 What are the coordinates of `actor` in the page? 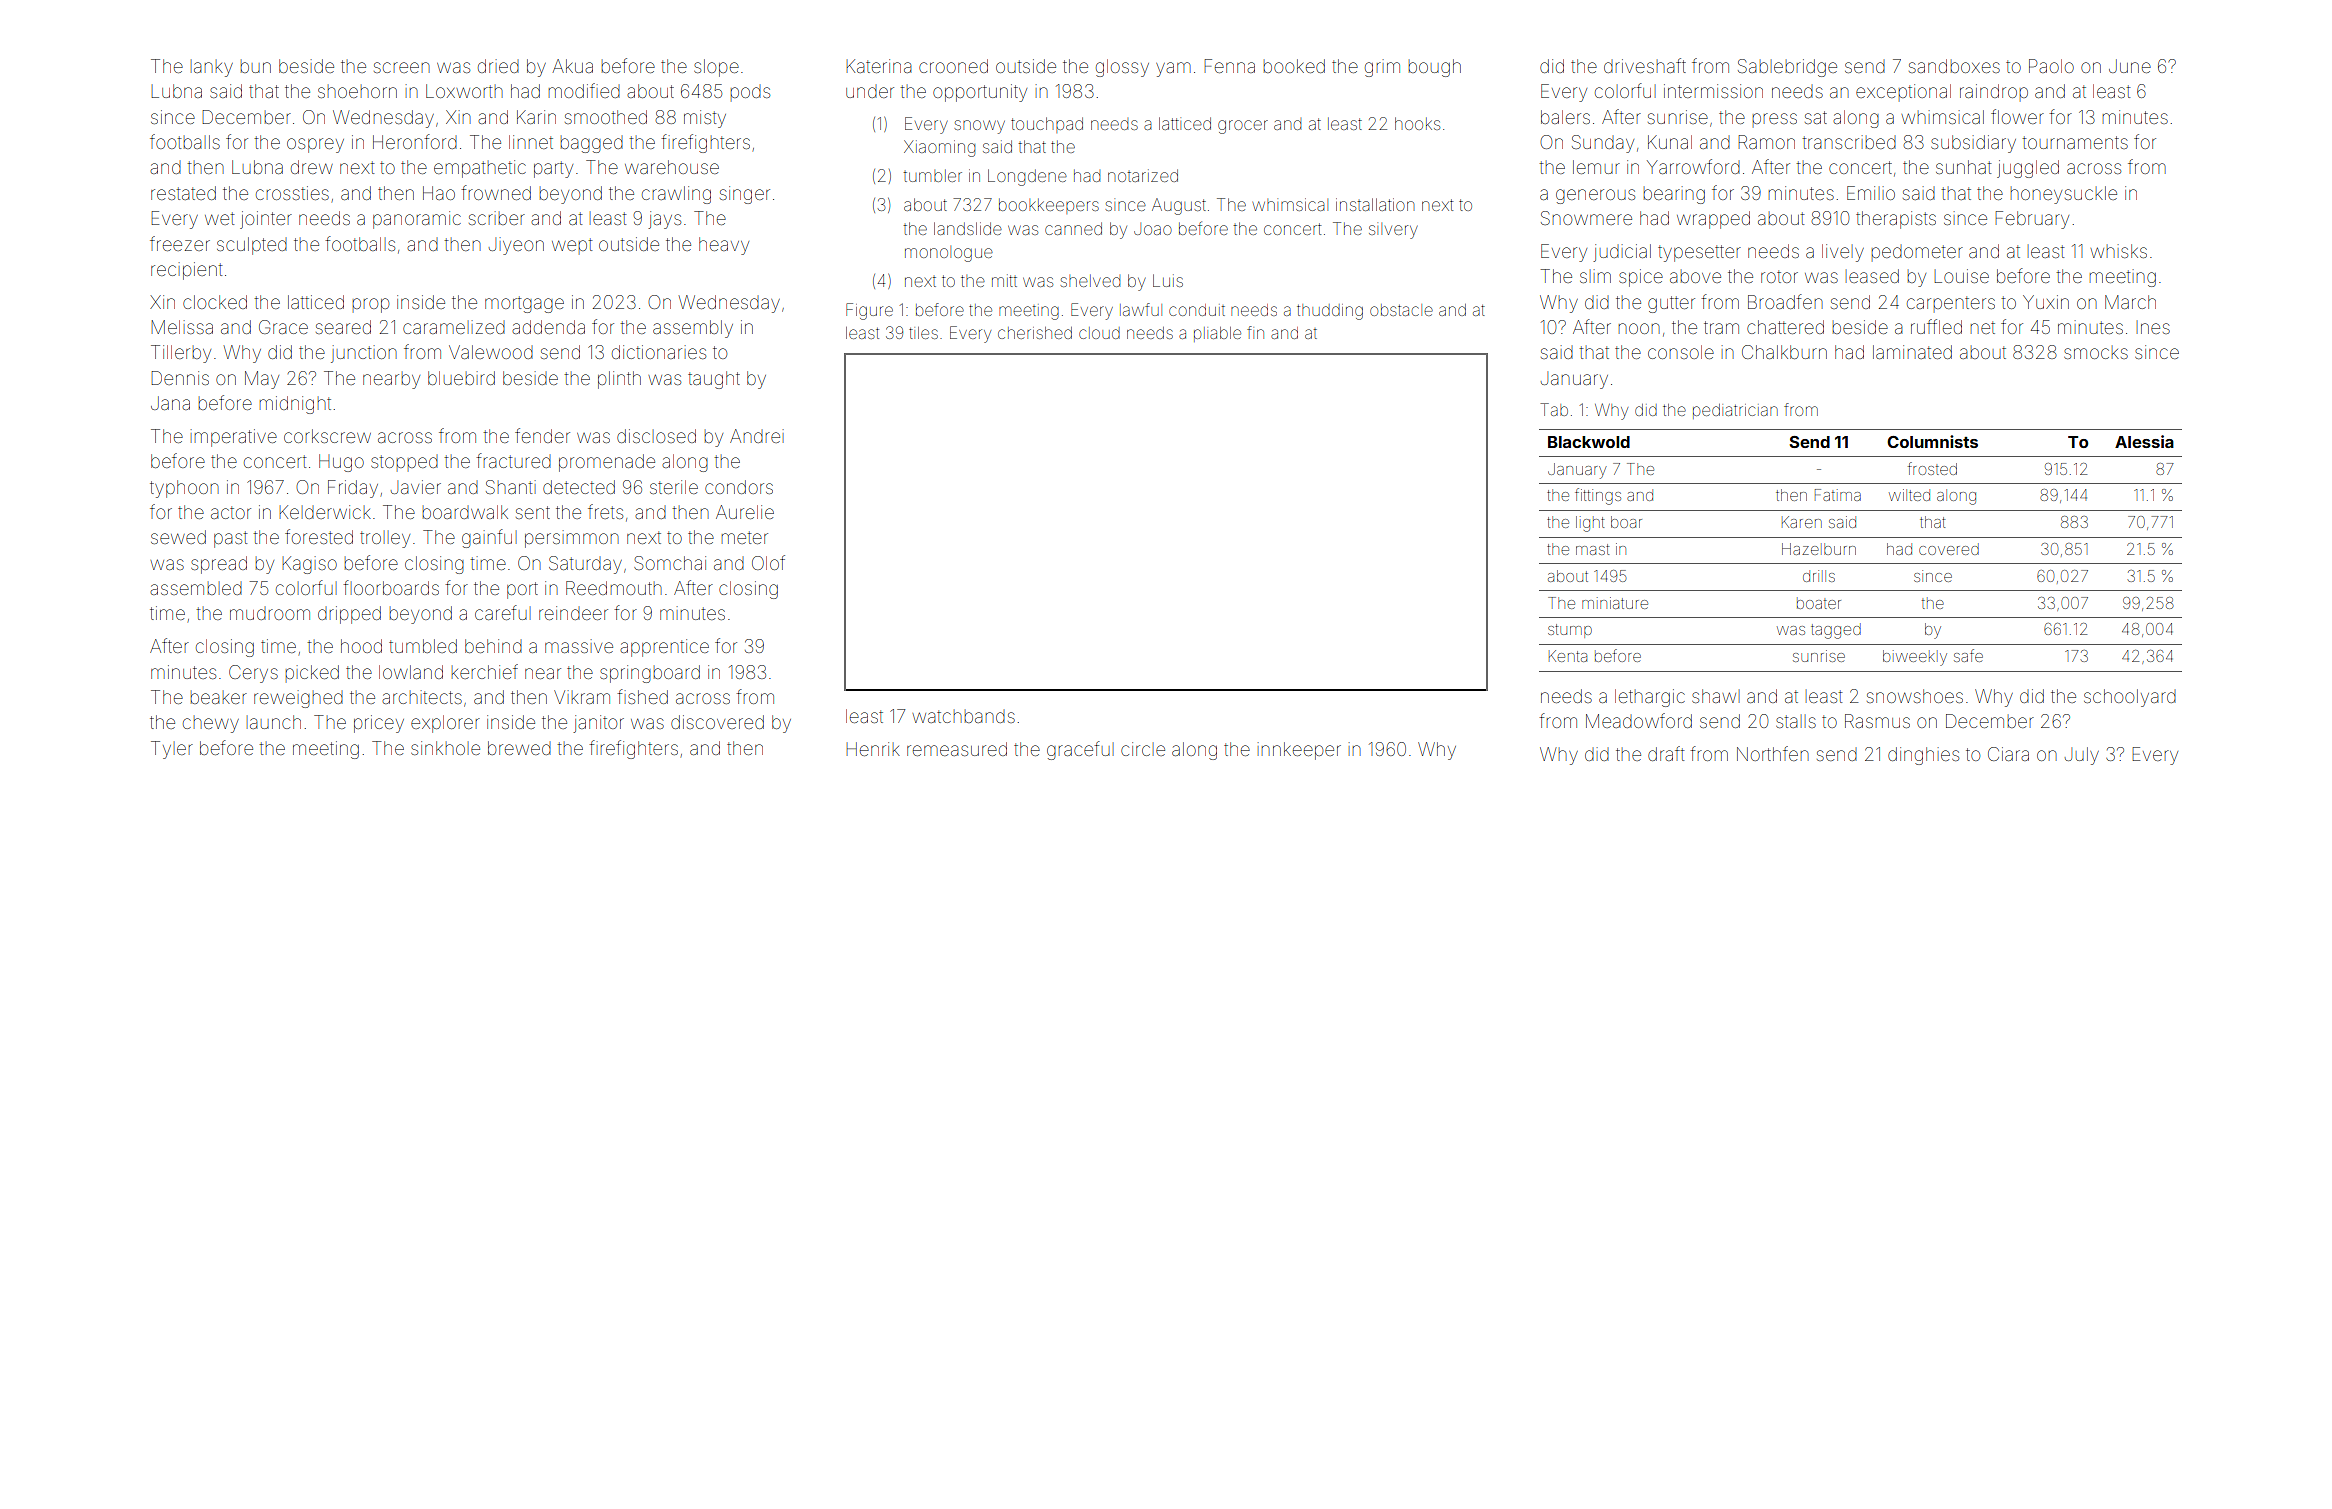 It's located at (231, 512).
